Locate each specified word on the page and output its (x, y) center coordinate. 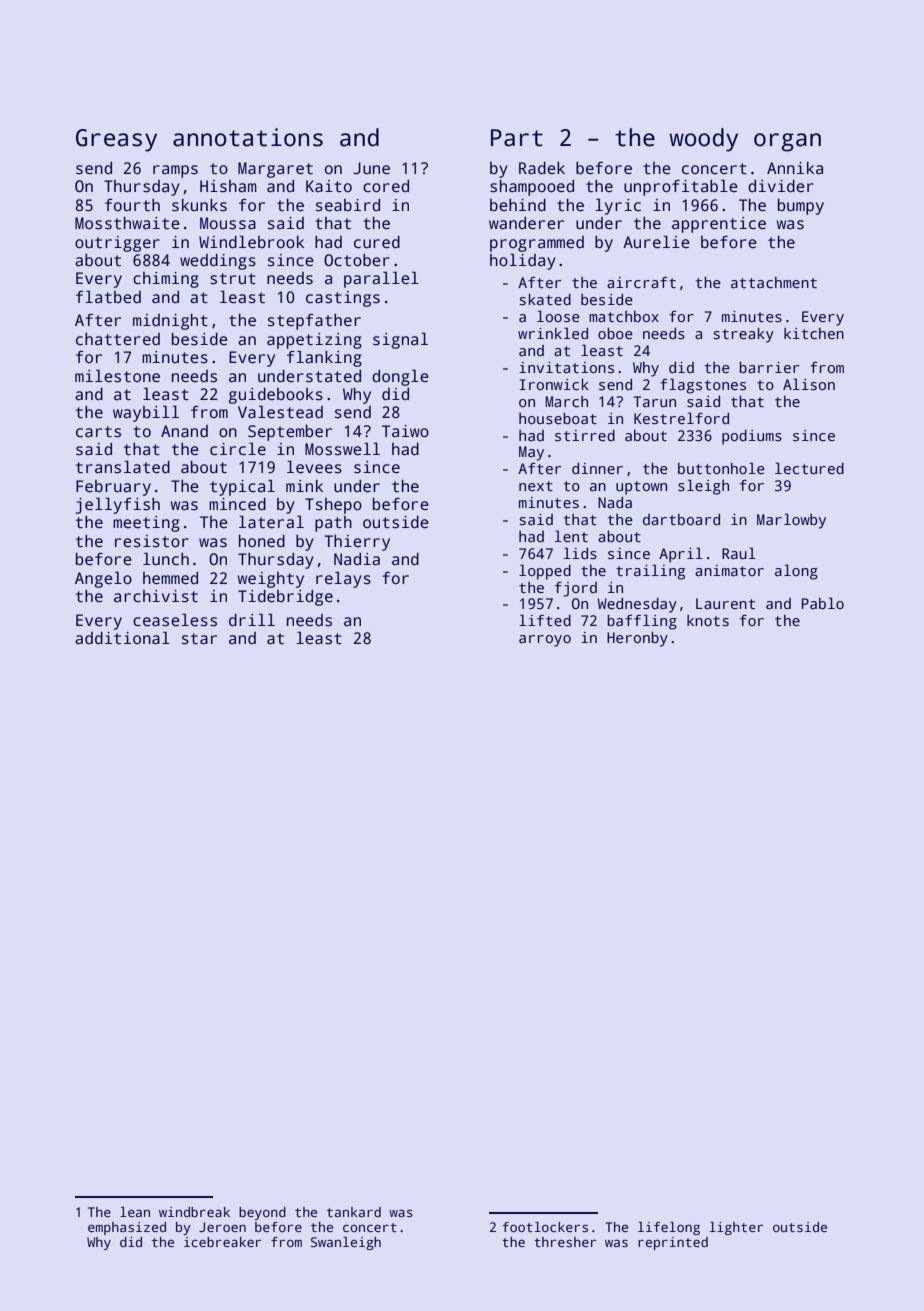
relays (343, 579)
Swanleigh (346, 1243)
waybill (146, 413)
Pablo (823, 603)
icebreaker (222, 1242)
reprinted (673, 1243)
